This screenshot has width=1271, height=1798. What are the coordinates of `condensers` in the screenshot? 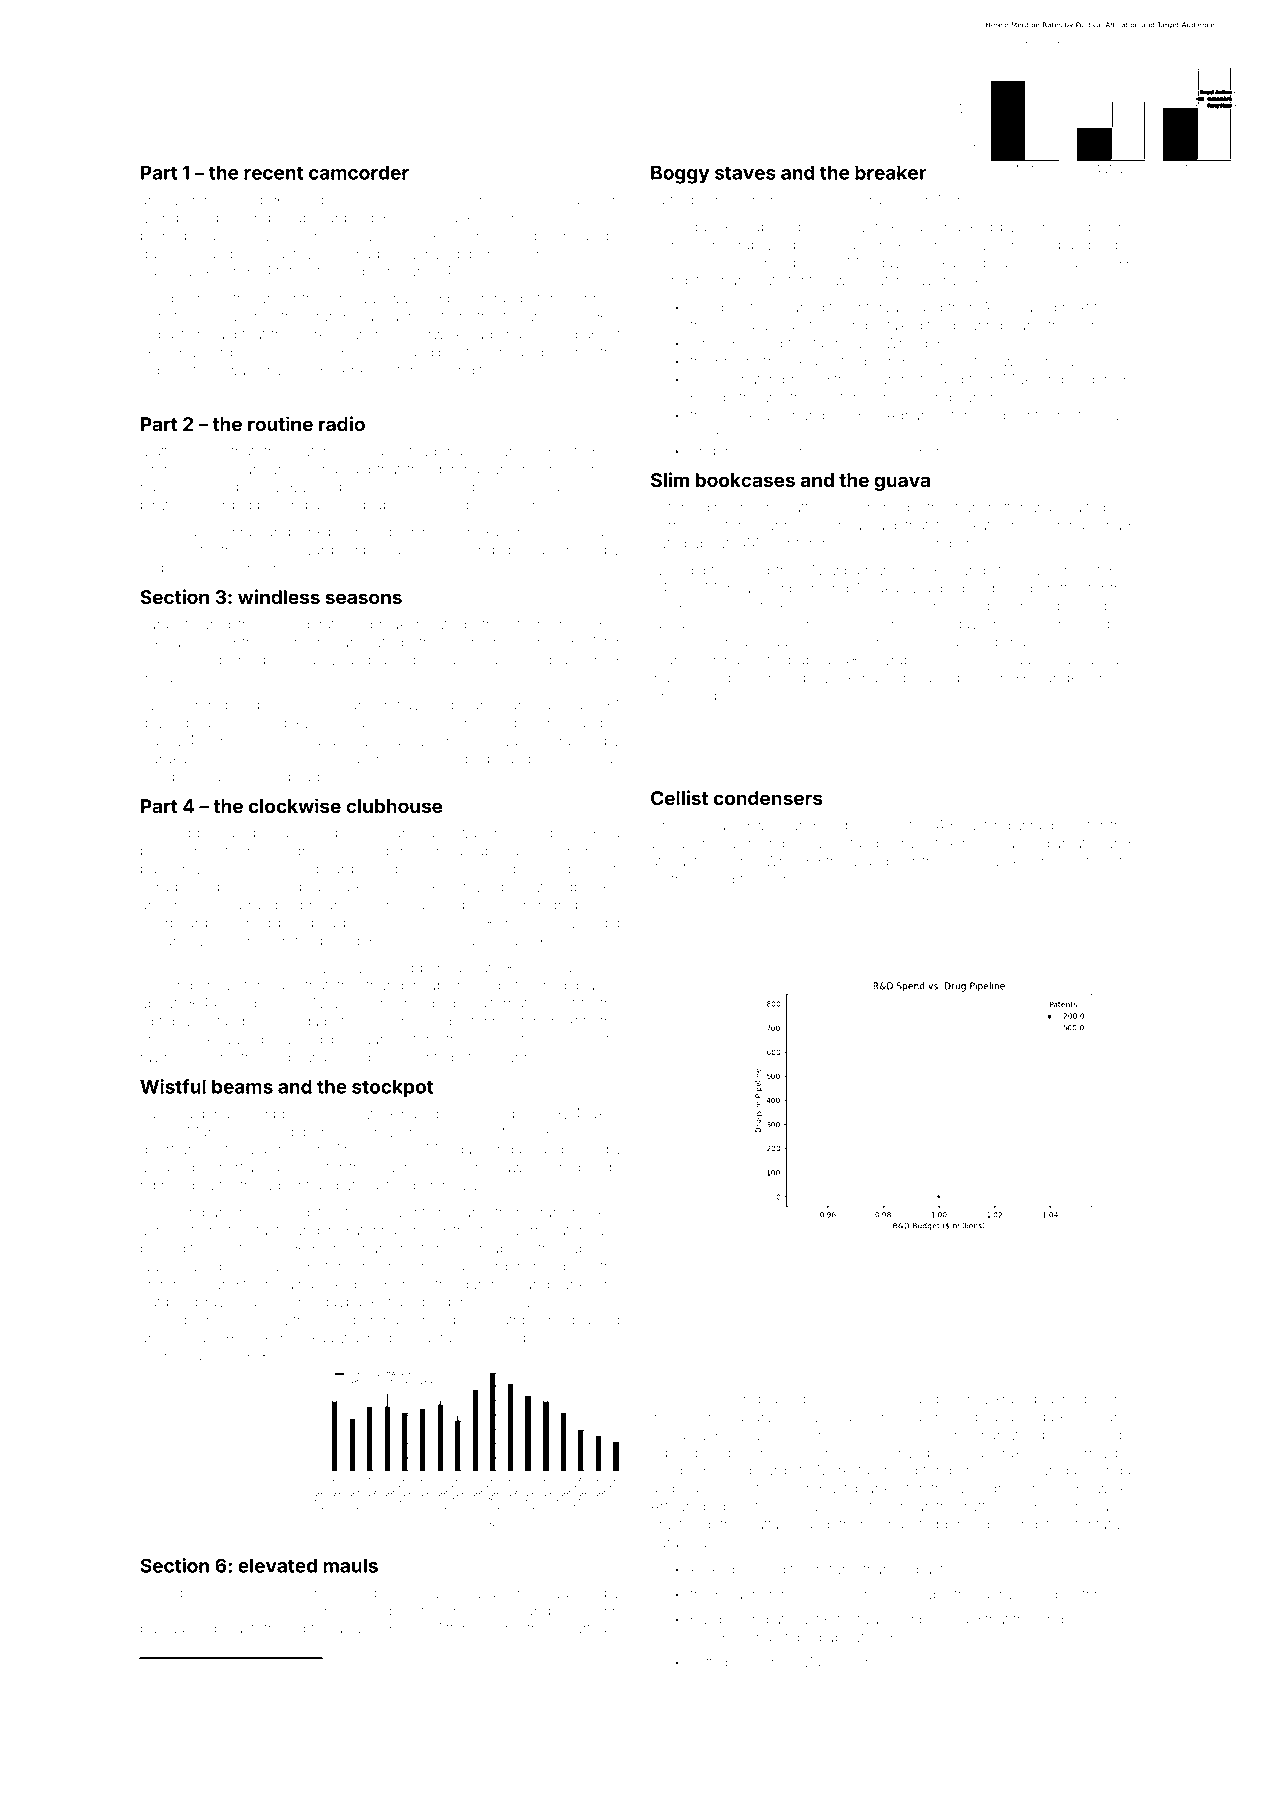 It's located at (768, 798).
